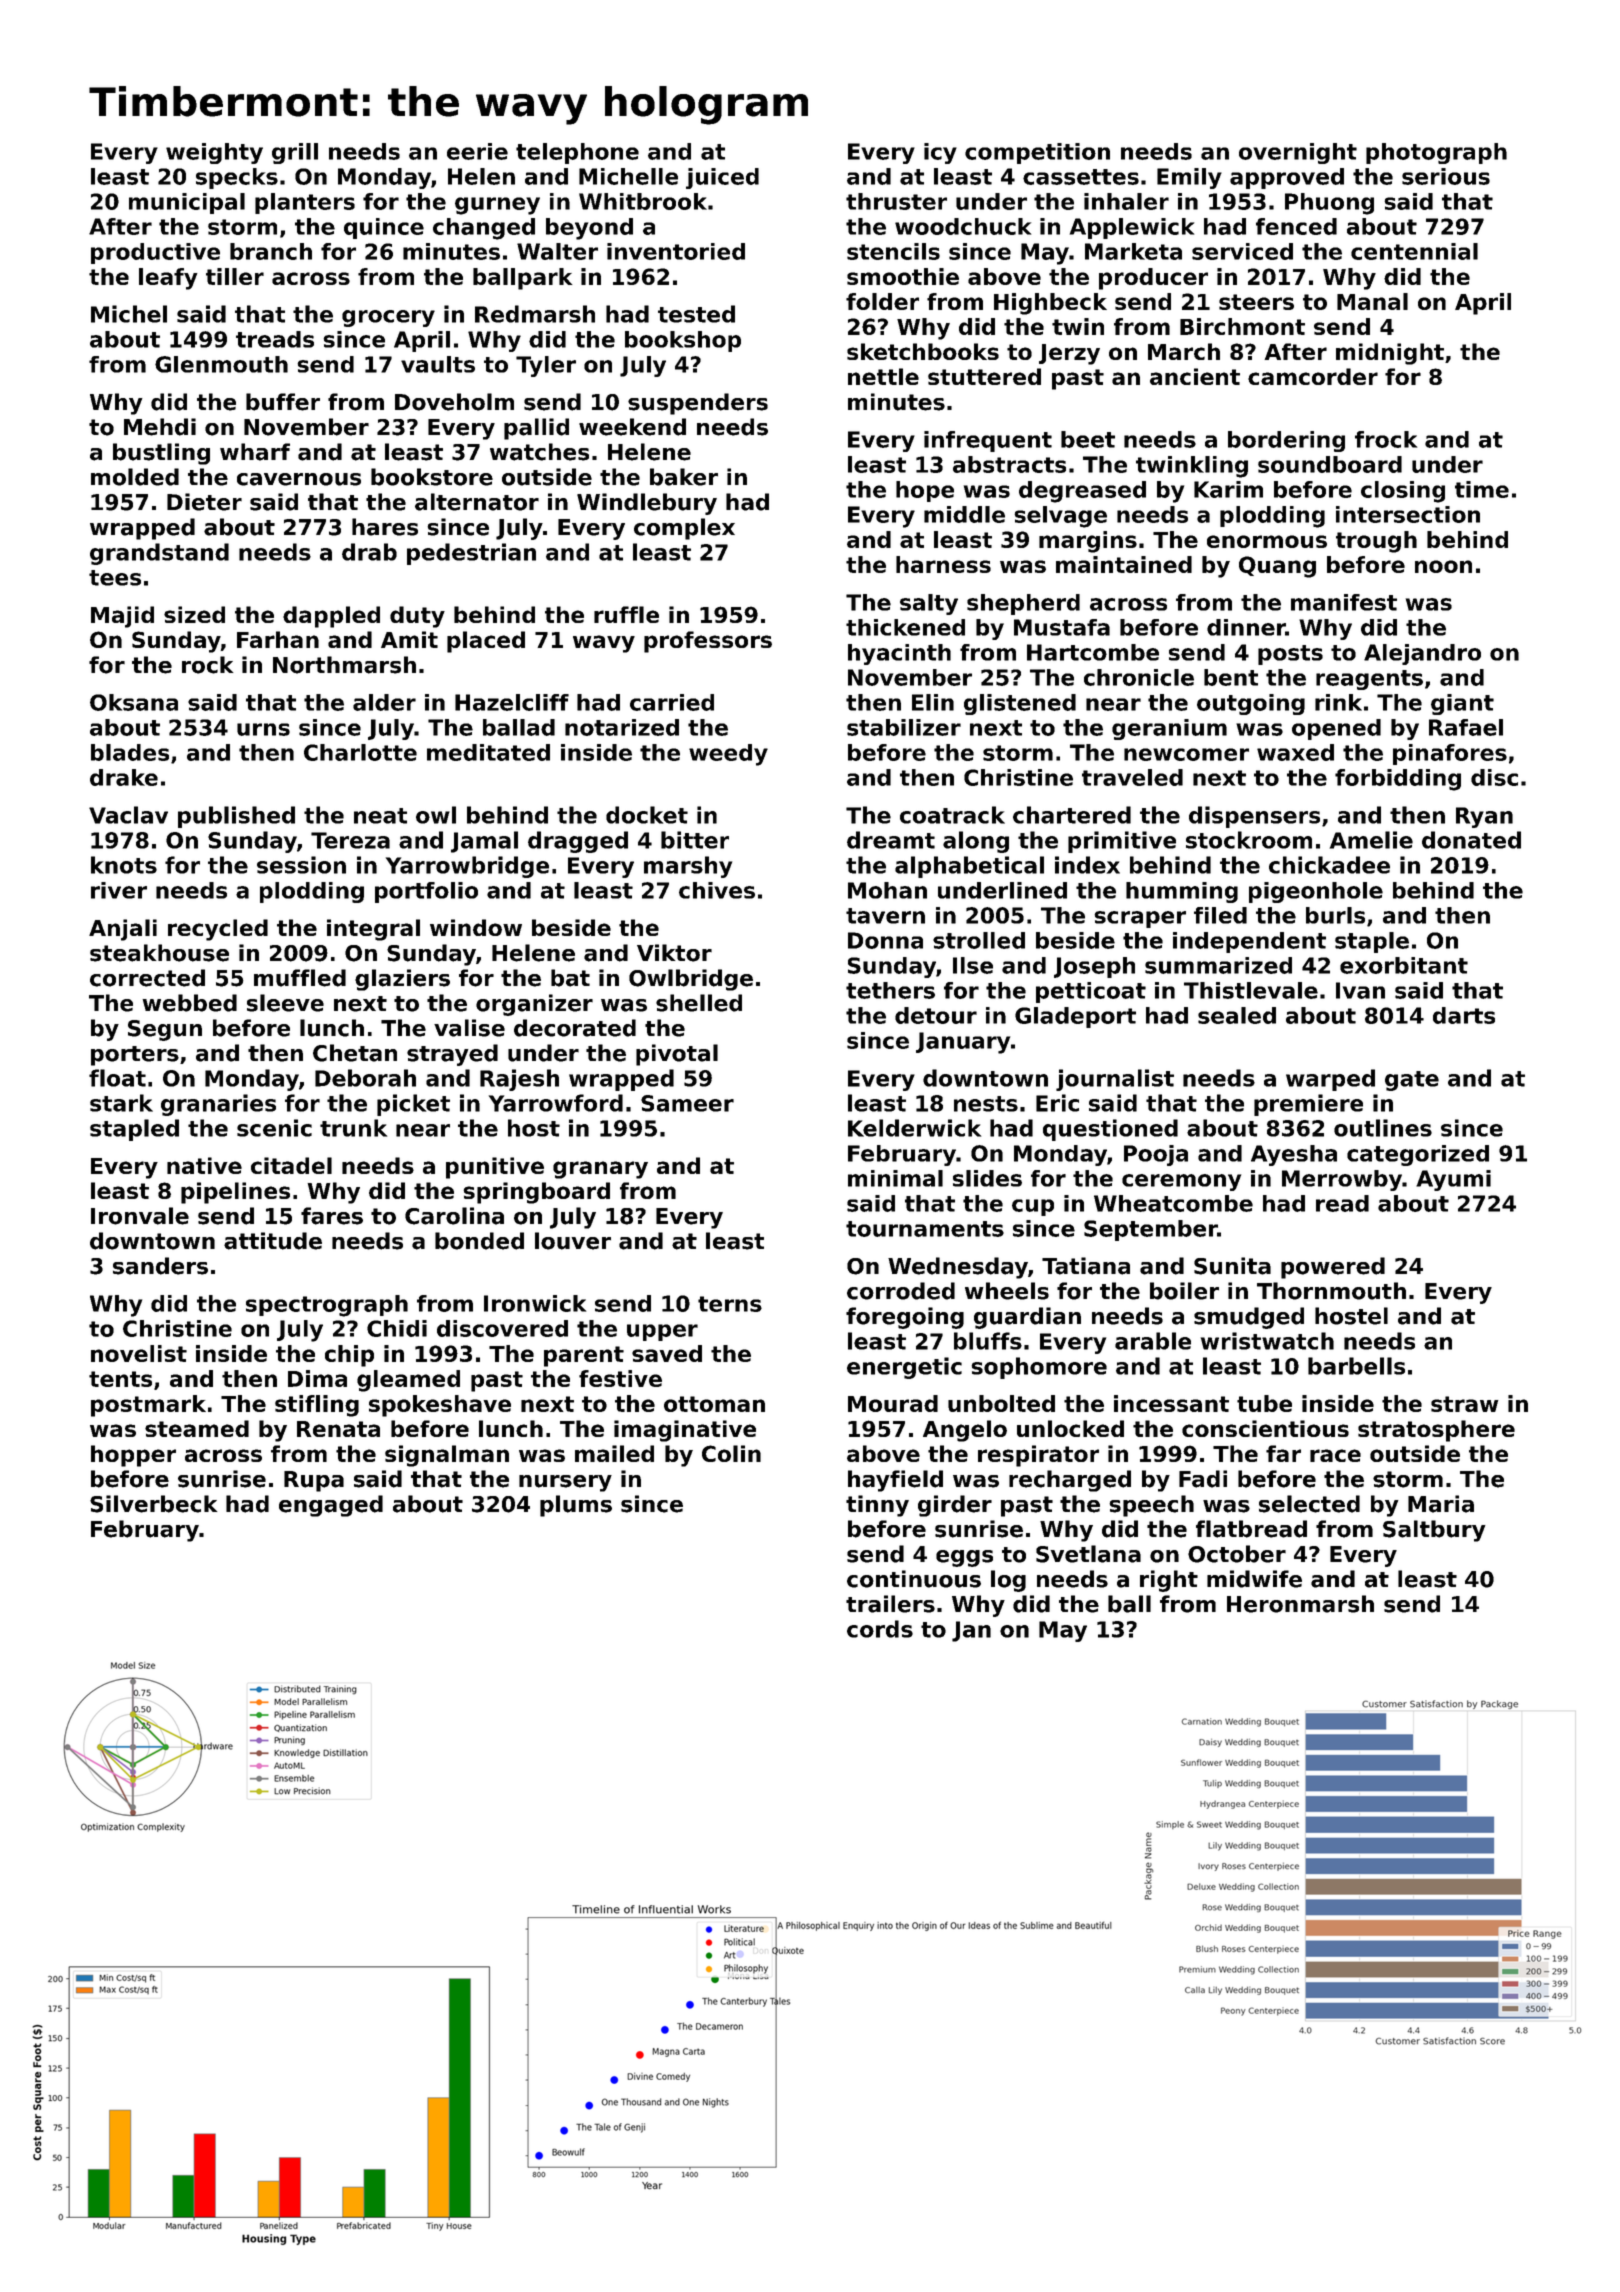 The height and width of the document is (2292, 1620). What do you see at coordinates (1436, 153) in the document?
I see `photograph` at bounding box center [1436, 153].
